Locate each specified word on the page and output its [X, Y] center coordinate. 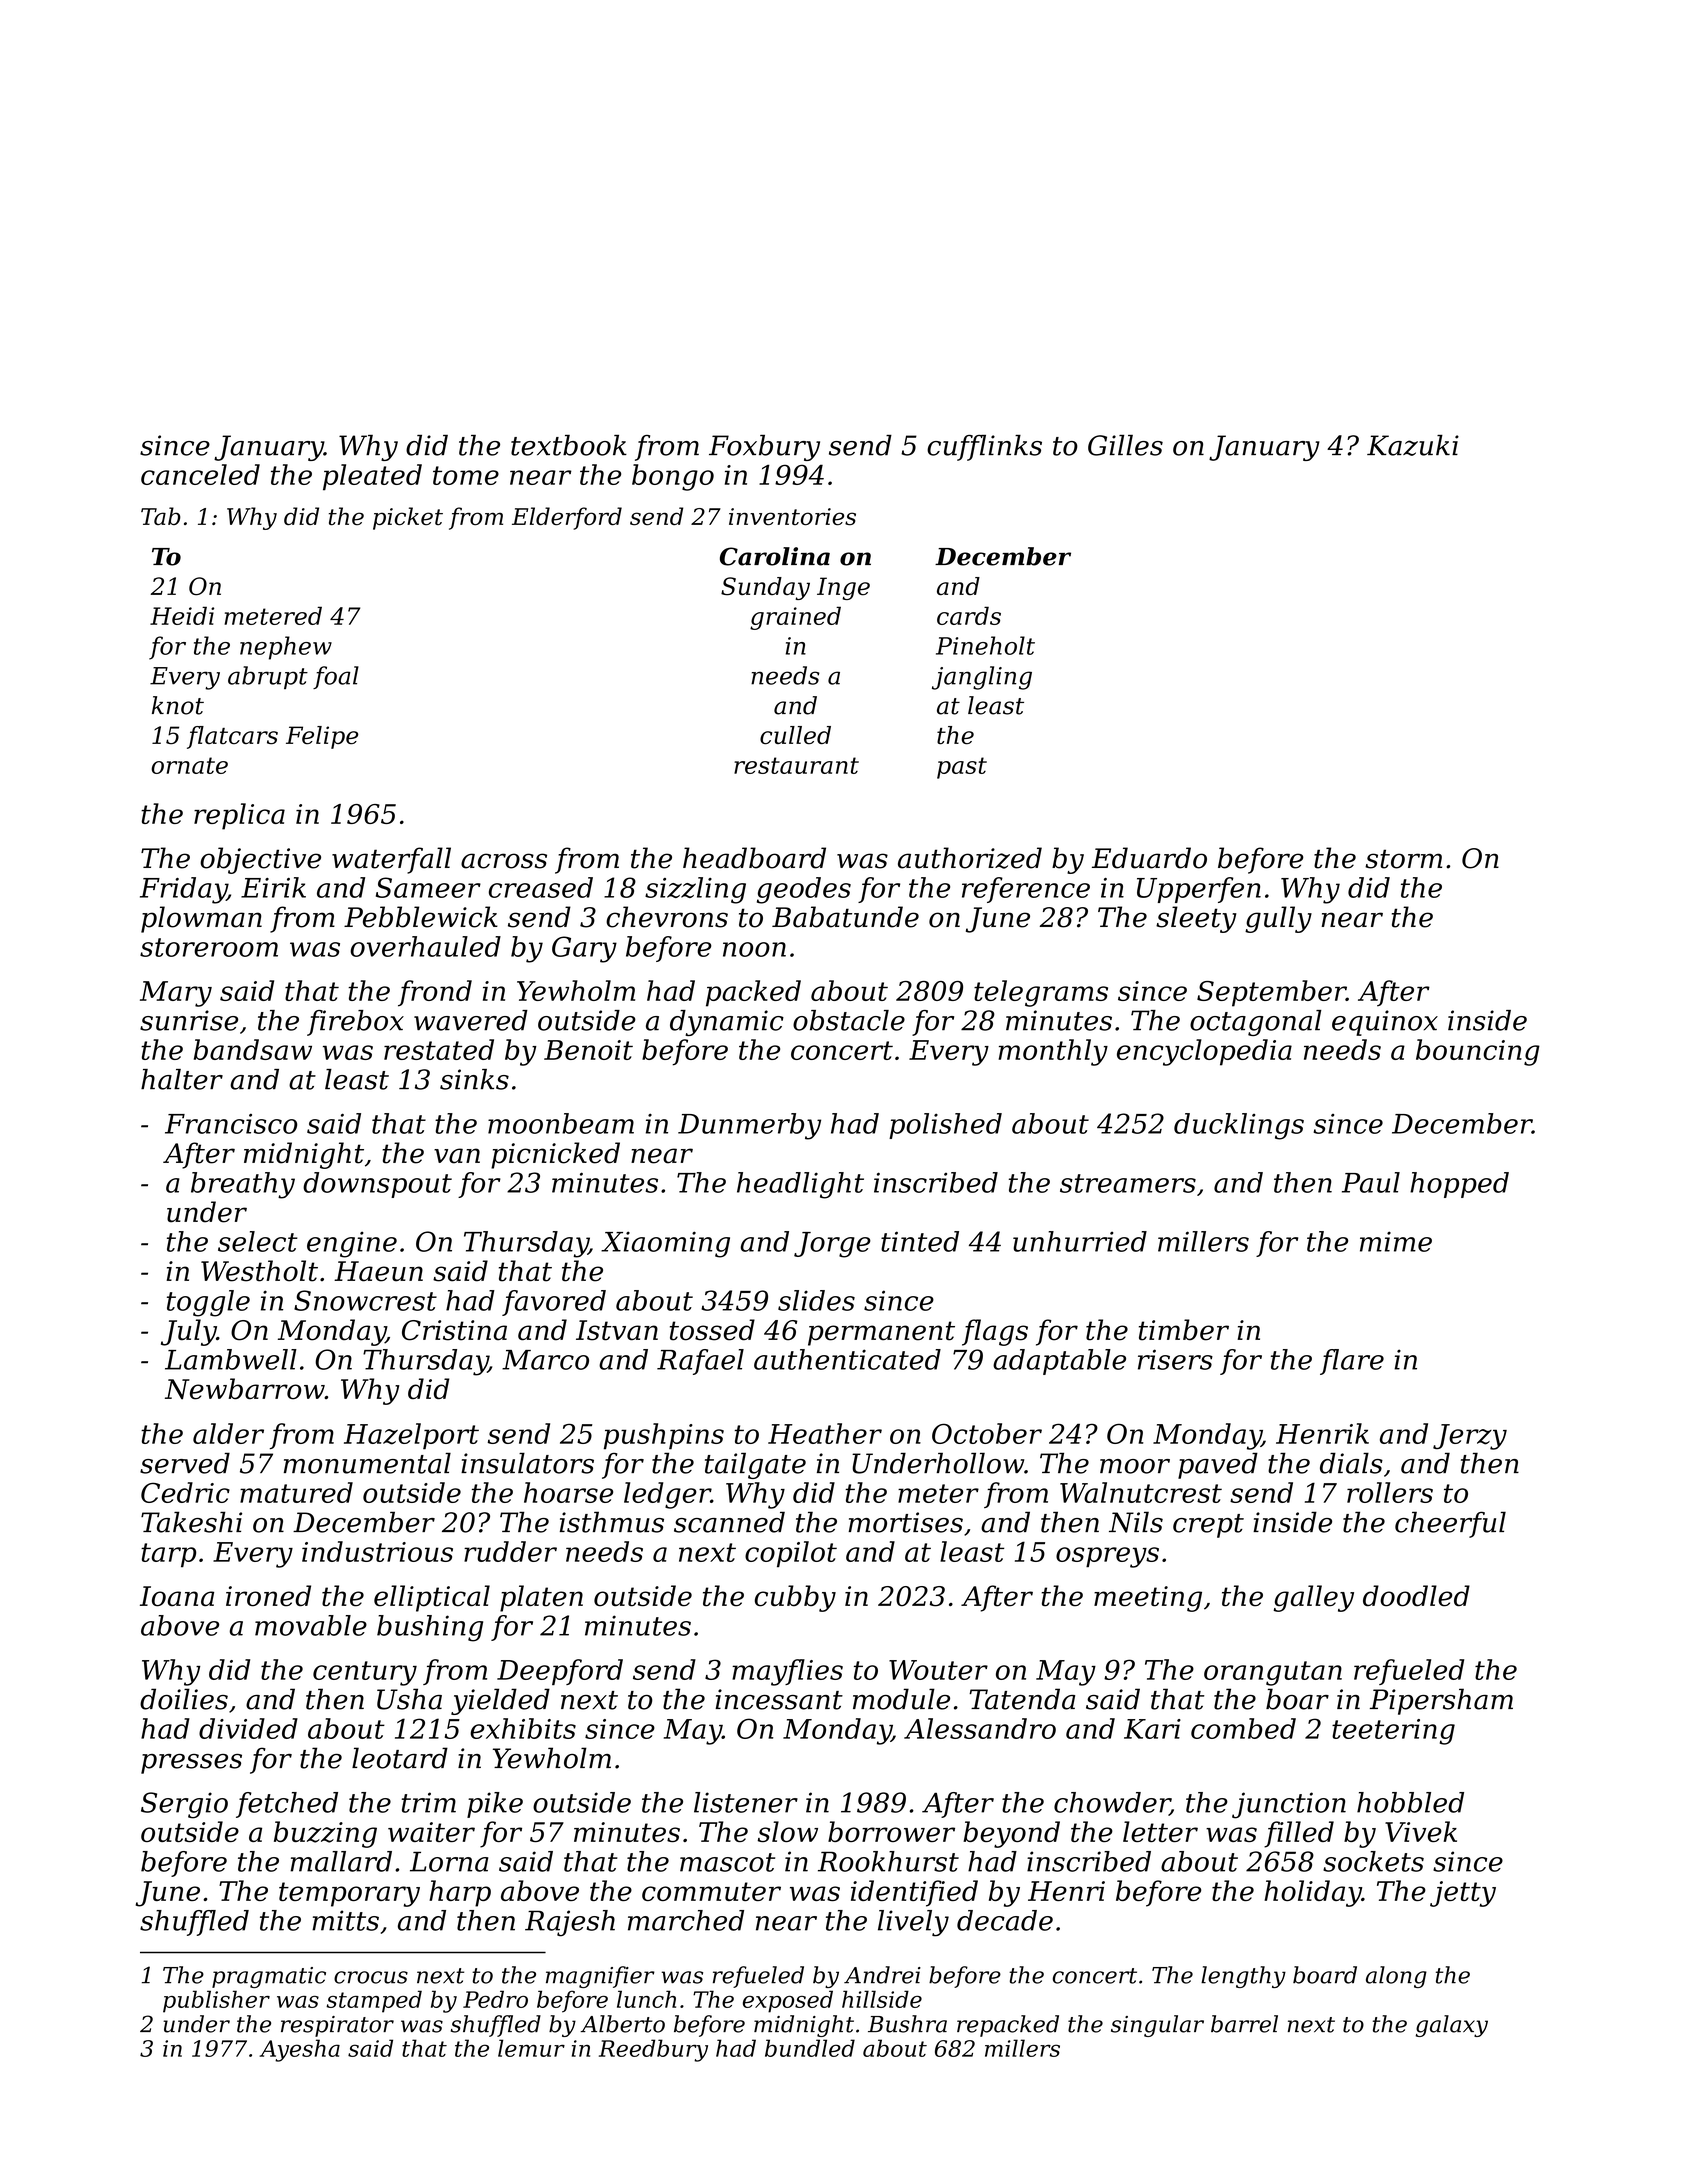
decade [1005, 1920]
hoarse [568, 1492]
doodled [1416, 1596]
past [962, 768]
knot [178, 705]
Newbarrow [245, 1389]
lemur [531, 2048]
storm [1403, 859]
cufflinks [984, 448]
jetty [1463, 1894]
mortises [905, 1522]
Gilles [1125, 445]
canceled [200, 474]
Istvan [617, 1330]
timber [1184, 1330]
